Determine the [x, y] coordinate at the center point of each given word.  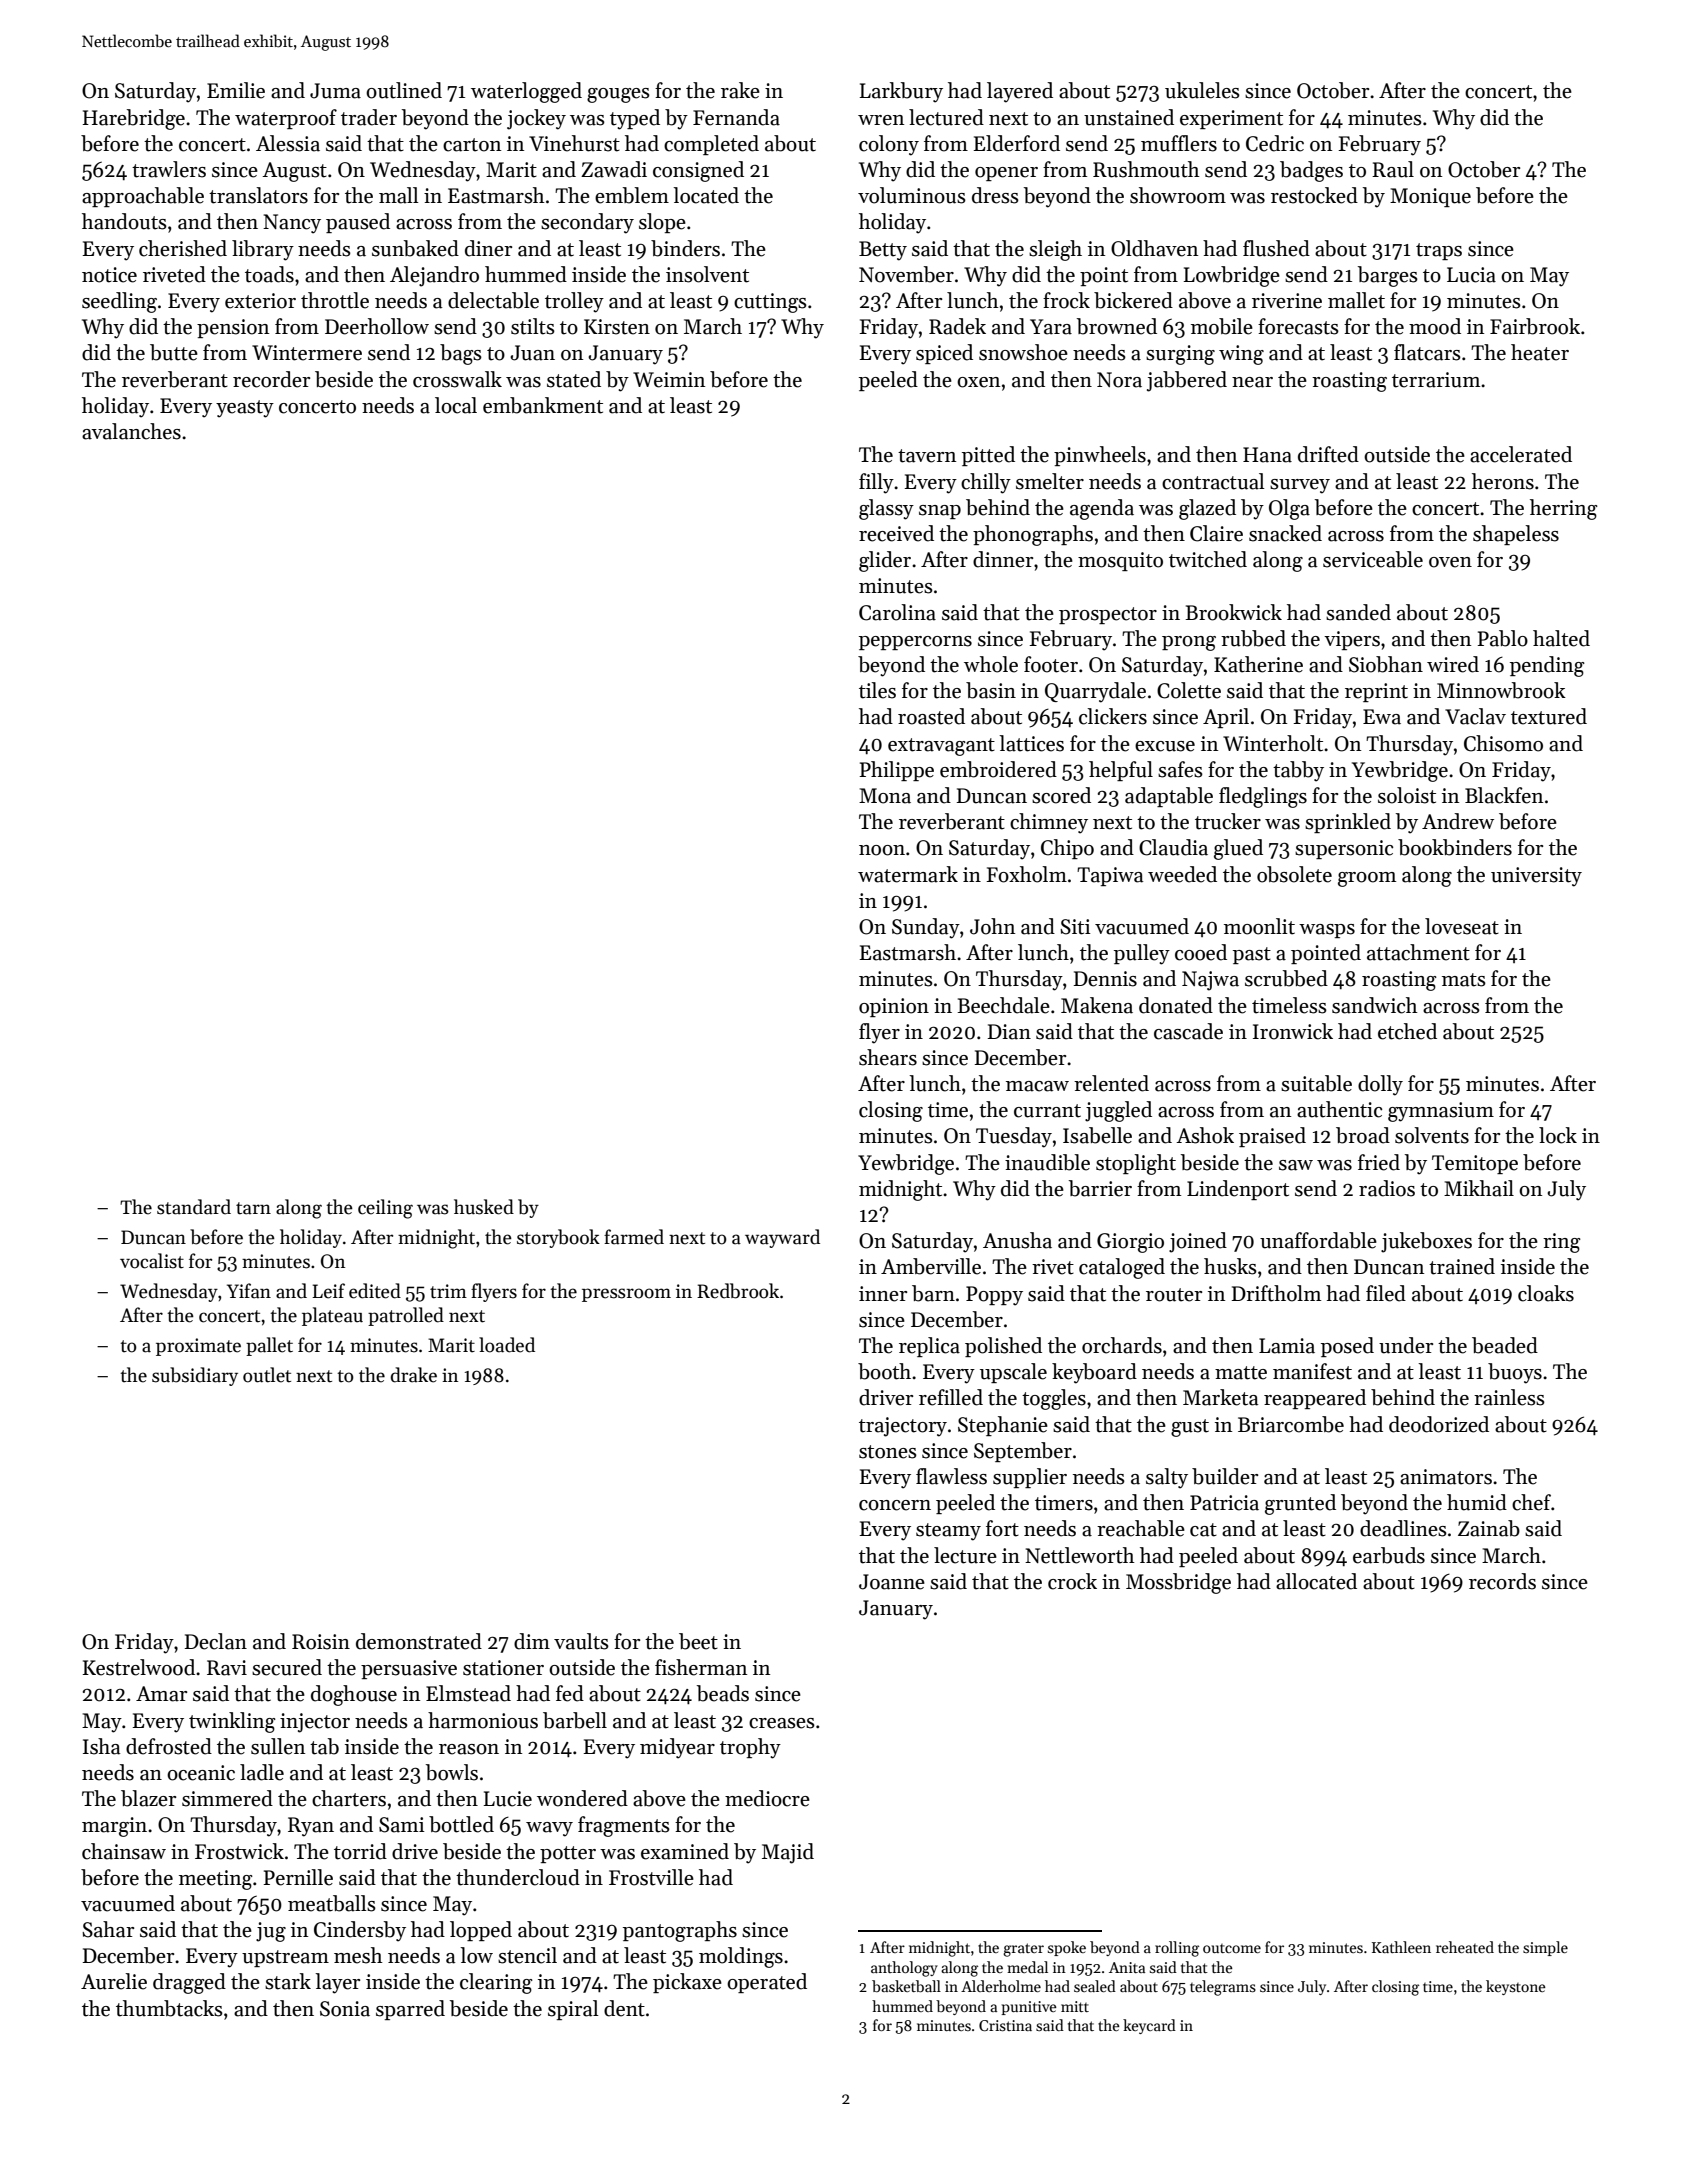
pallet [269, 1346]
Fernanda [736, 117]
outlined [404, 90]
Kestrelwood [139, 1667]
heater [1540, 352]
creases [782, 1723]
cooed [1201, 952]
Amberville [931, 1266]
